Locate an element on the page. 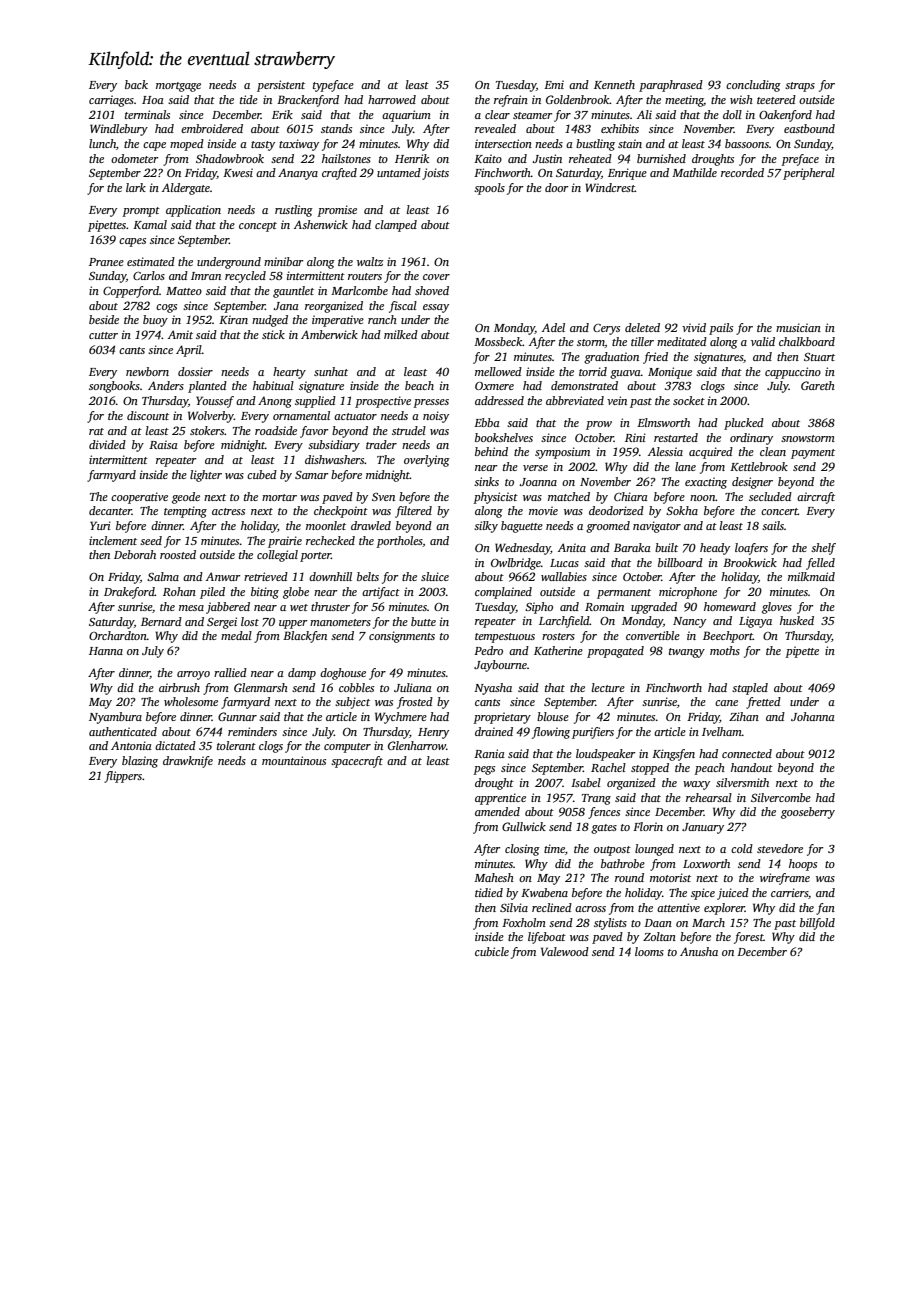  back is located at coordinates (136, 84).
